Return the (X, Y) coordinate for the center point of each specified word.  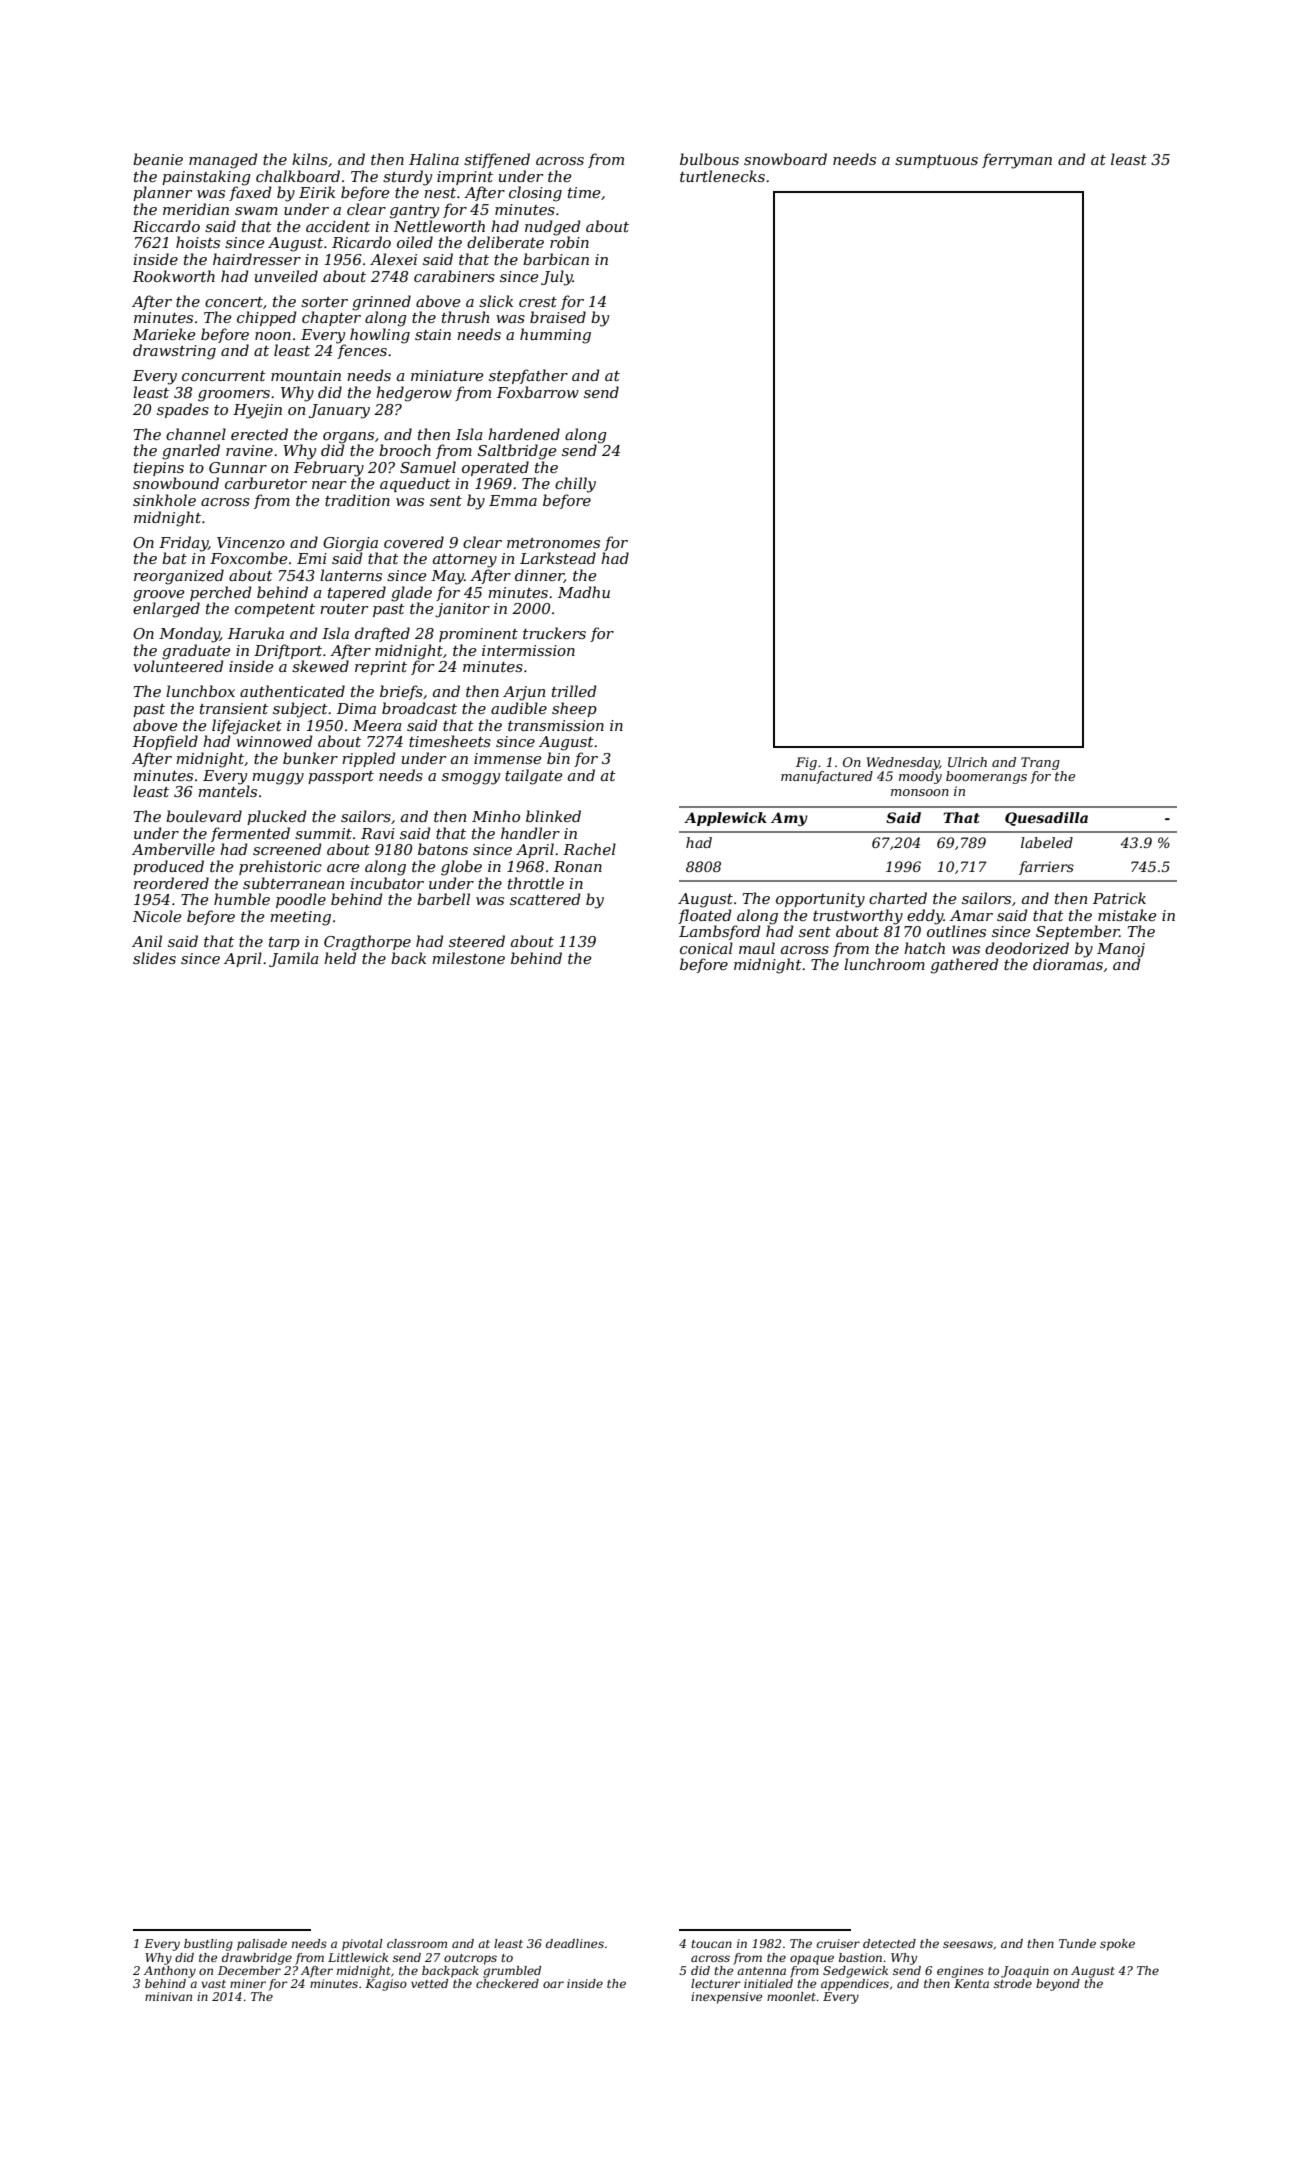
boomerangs (986, 777)
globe (461, 868)
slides (154, 958)
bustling (208, 1945)
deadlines (575, 1943)
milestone (468, 958)
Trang (1040, 763)
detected (889, 1943)
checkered (507, 1983)
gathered (964, 966)
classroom (417, 1943)
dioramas (1068, 964)
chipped (266, 318)
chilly (575, 485)
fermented (250, 834)
